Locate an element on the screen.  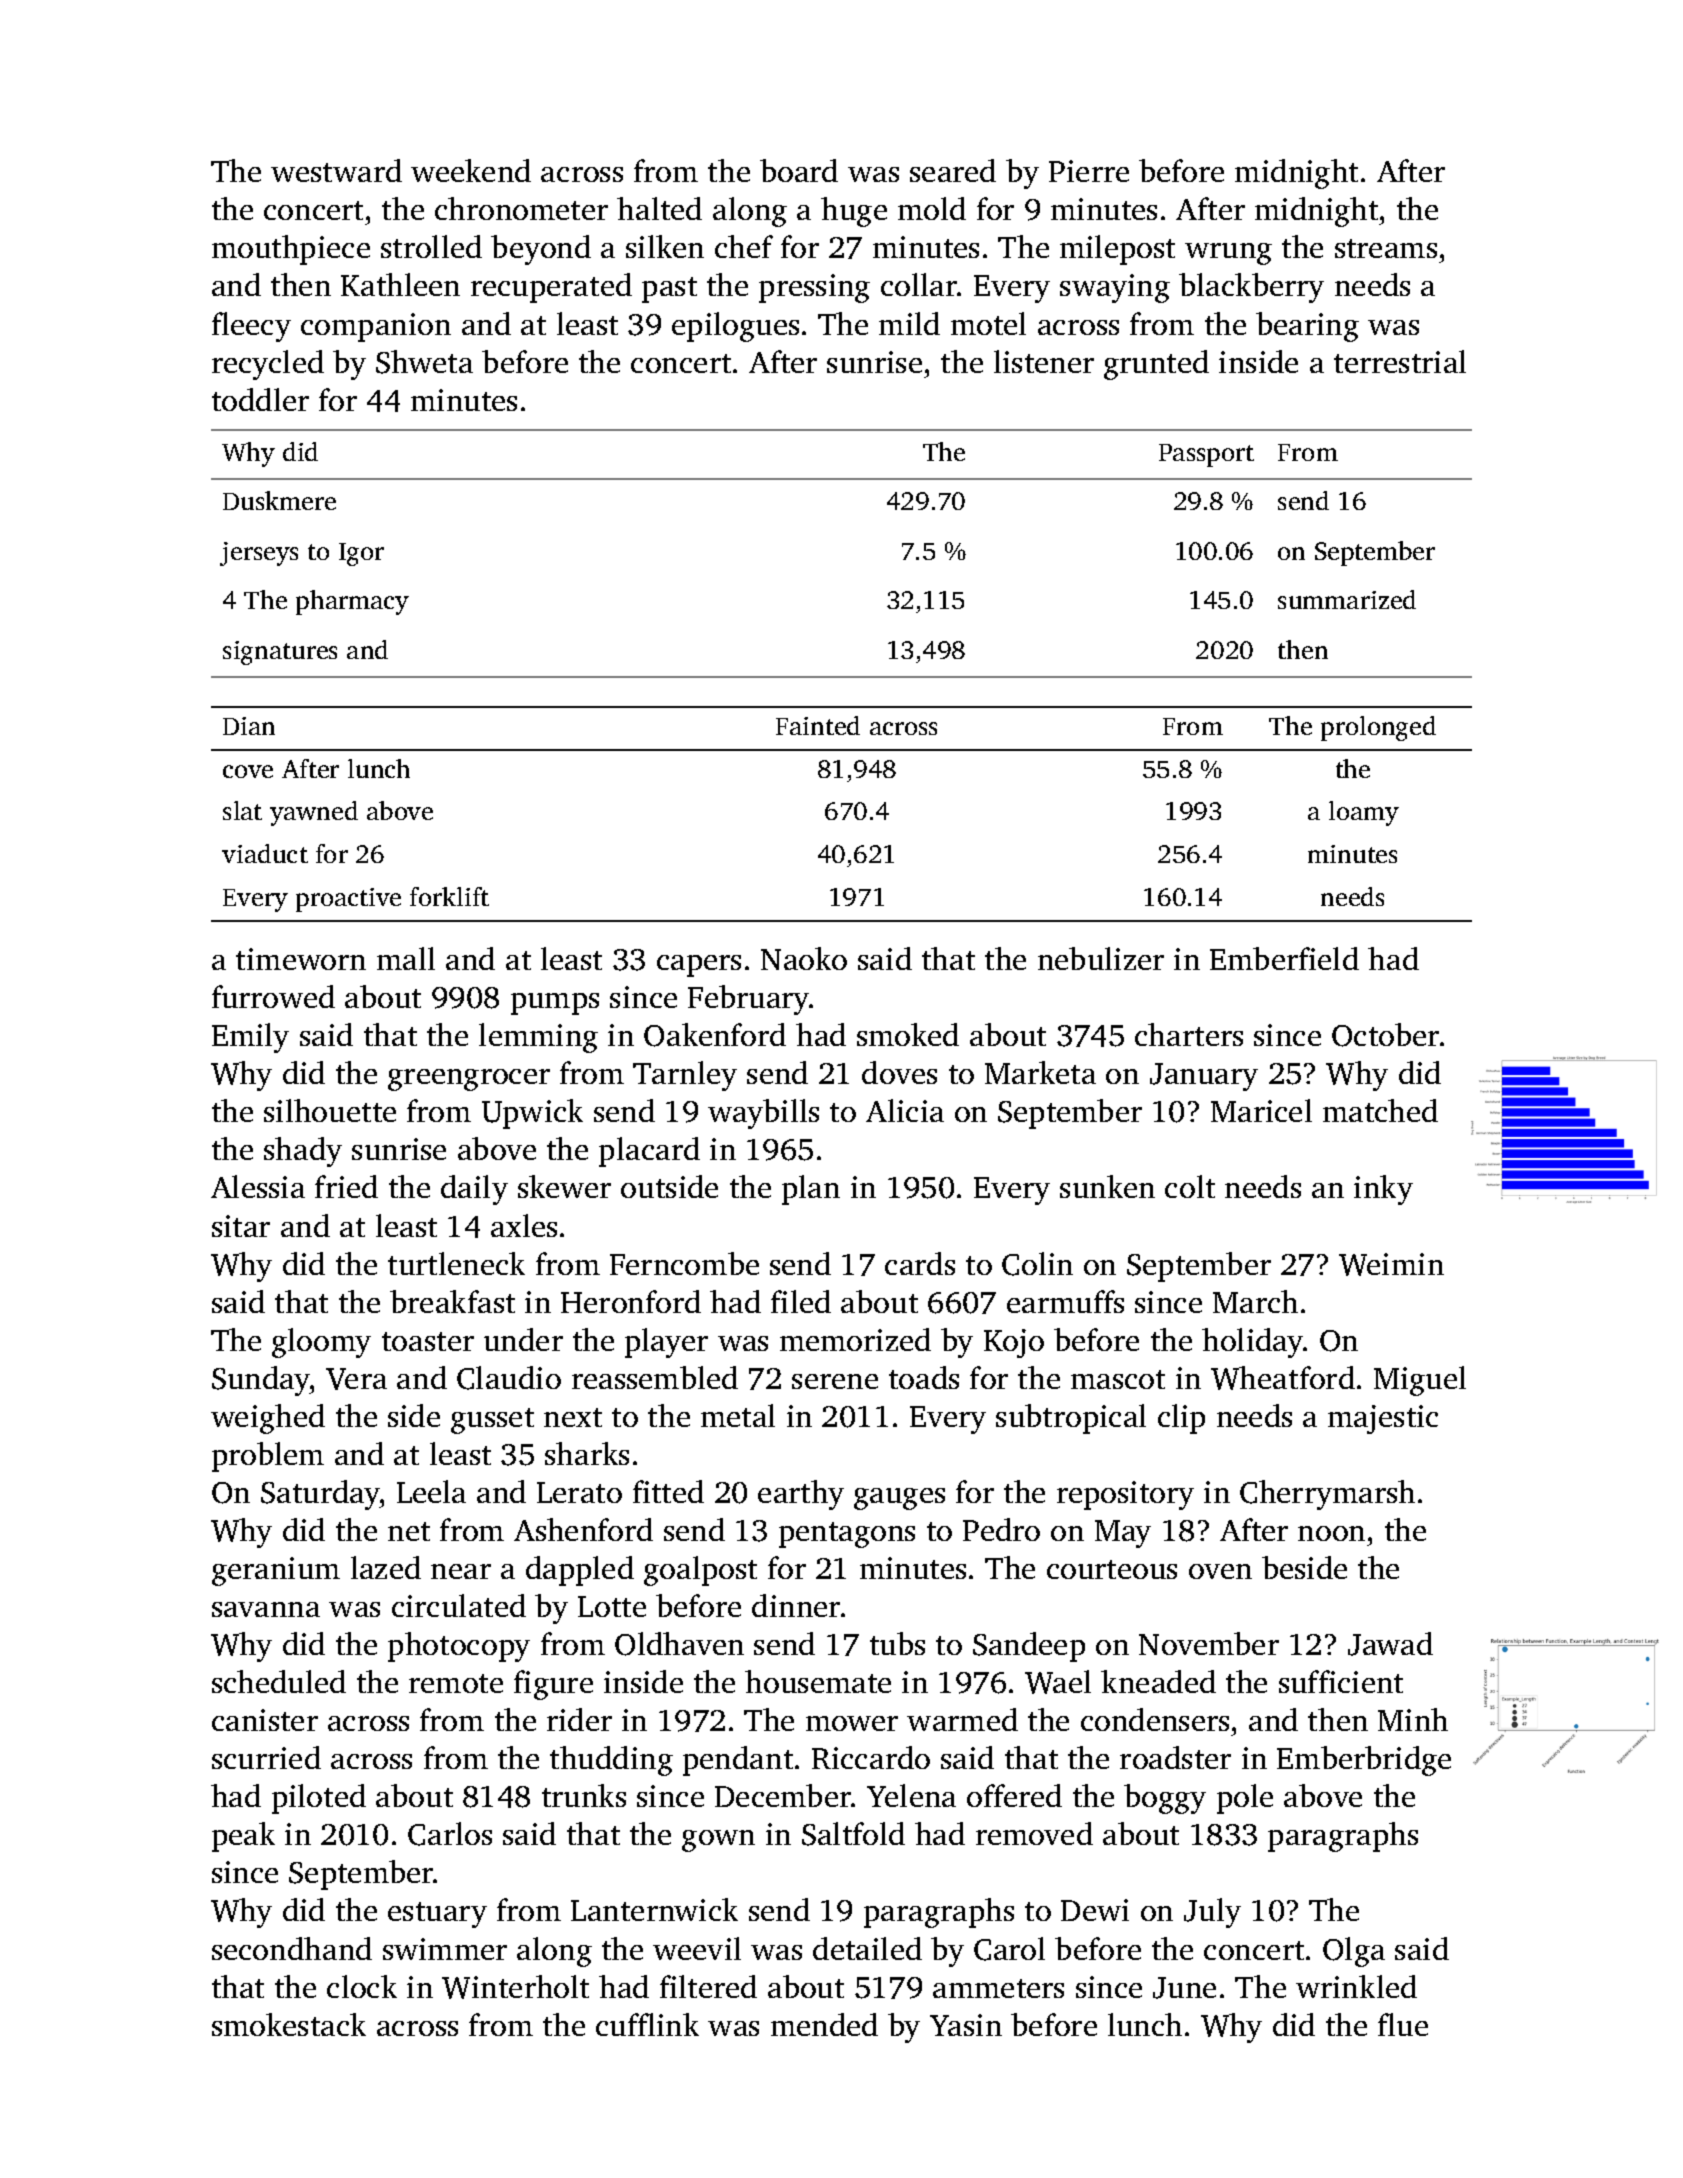
secondhand is located at coordinates (292, 1948).
